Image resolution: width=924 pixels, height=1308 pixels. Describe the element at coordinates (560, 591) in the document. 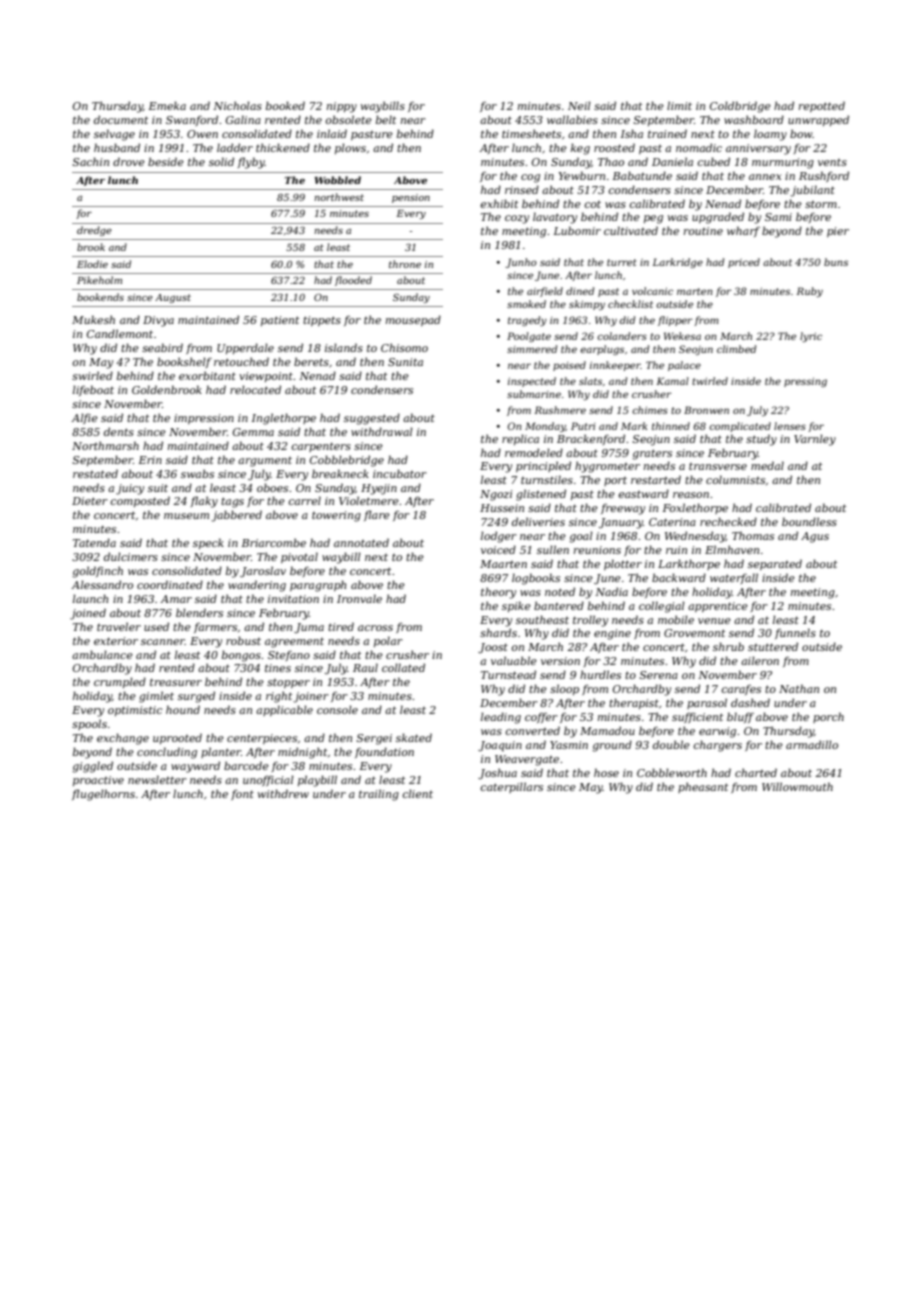

I see `noted` at that location.
